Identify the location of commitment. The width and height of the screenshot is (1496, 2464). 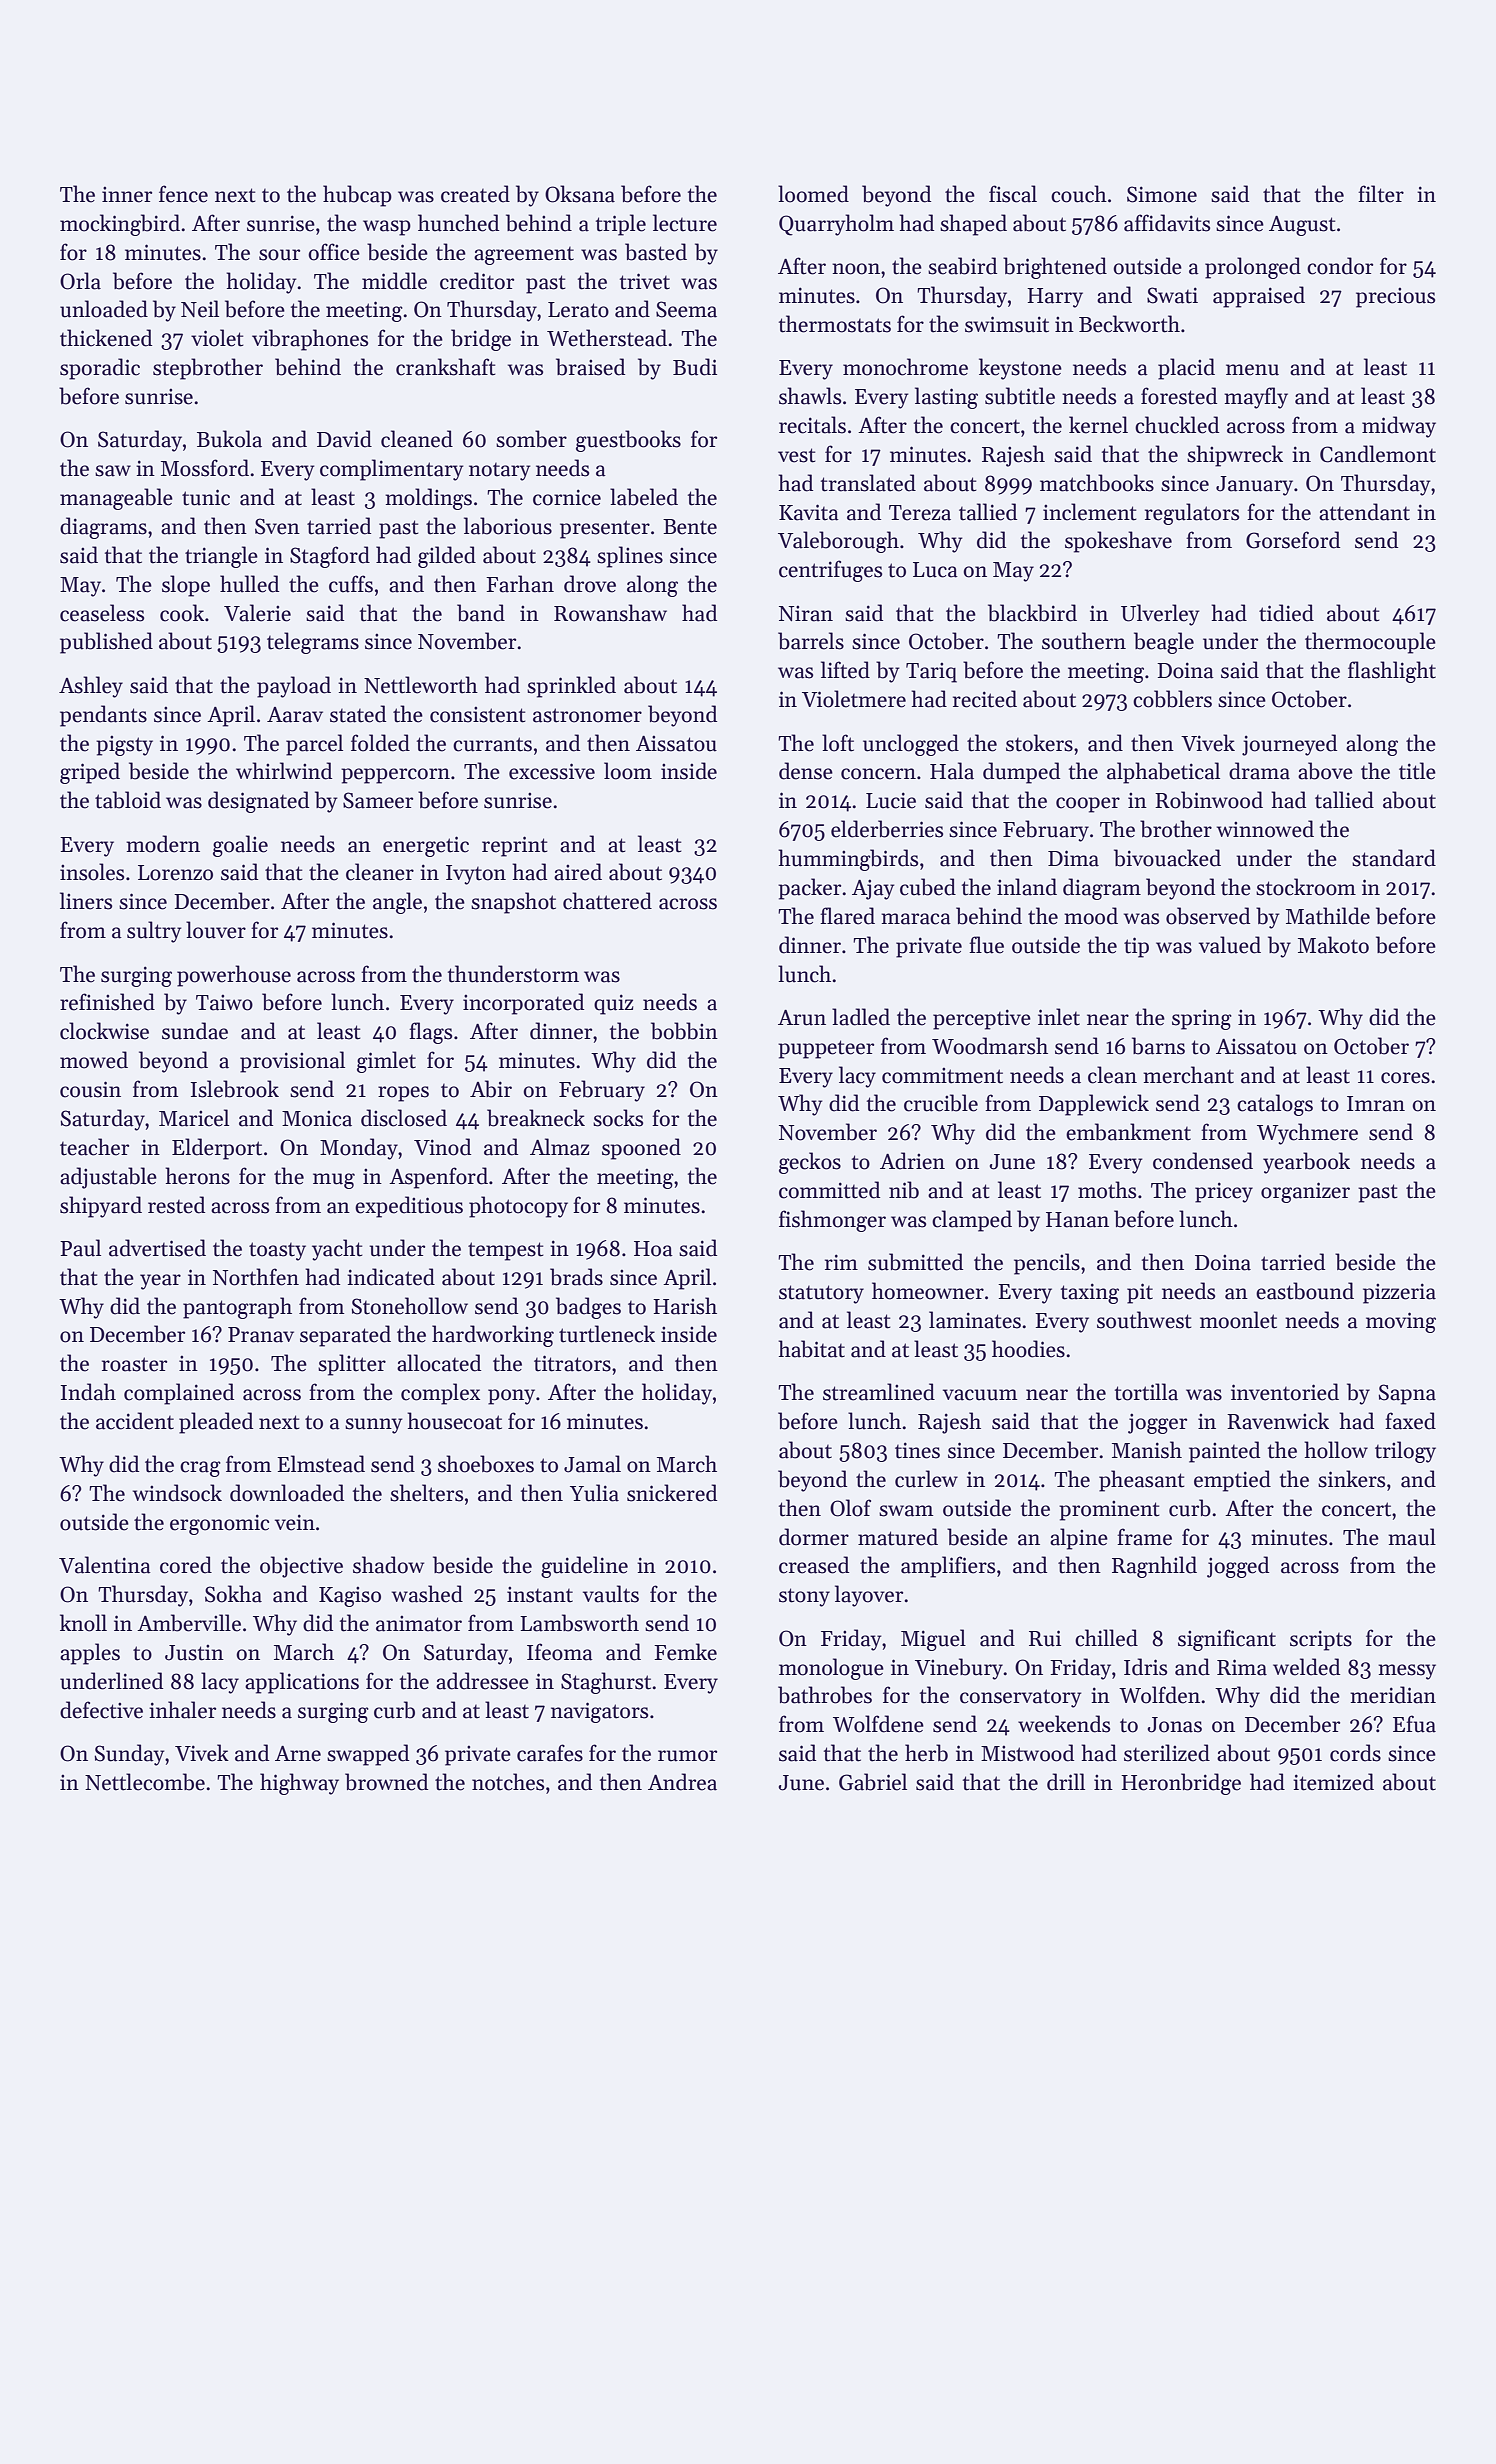
(942, 1075).
